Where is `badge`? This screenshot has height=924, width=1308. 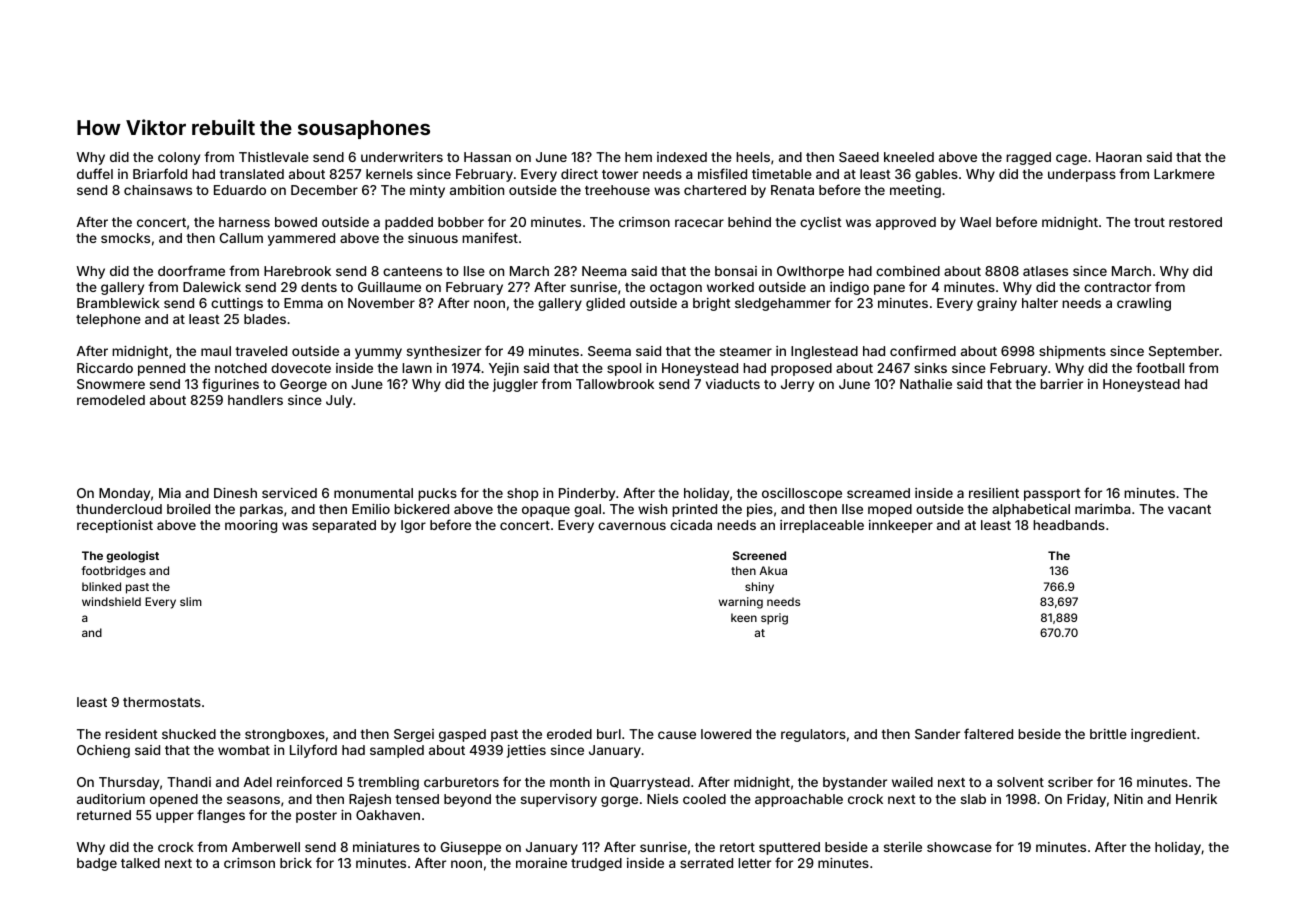 badge is located at coordinates (97, 864).
